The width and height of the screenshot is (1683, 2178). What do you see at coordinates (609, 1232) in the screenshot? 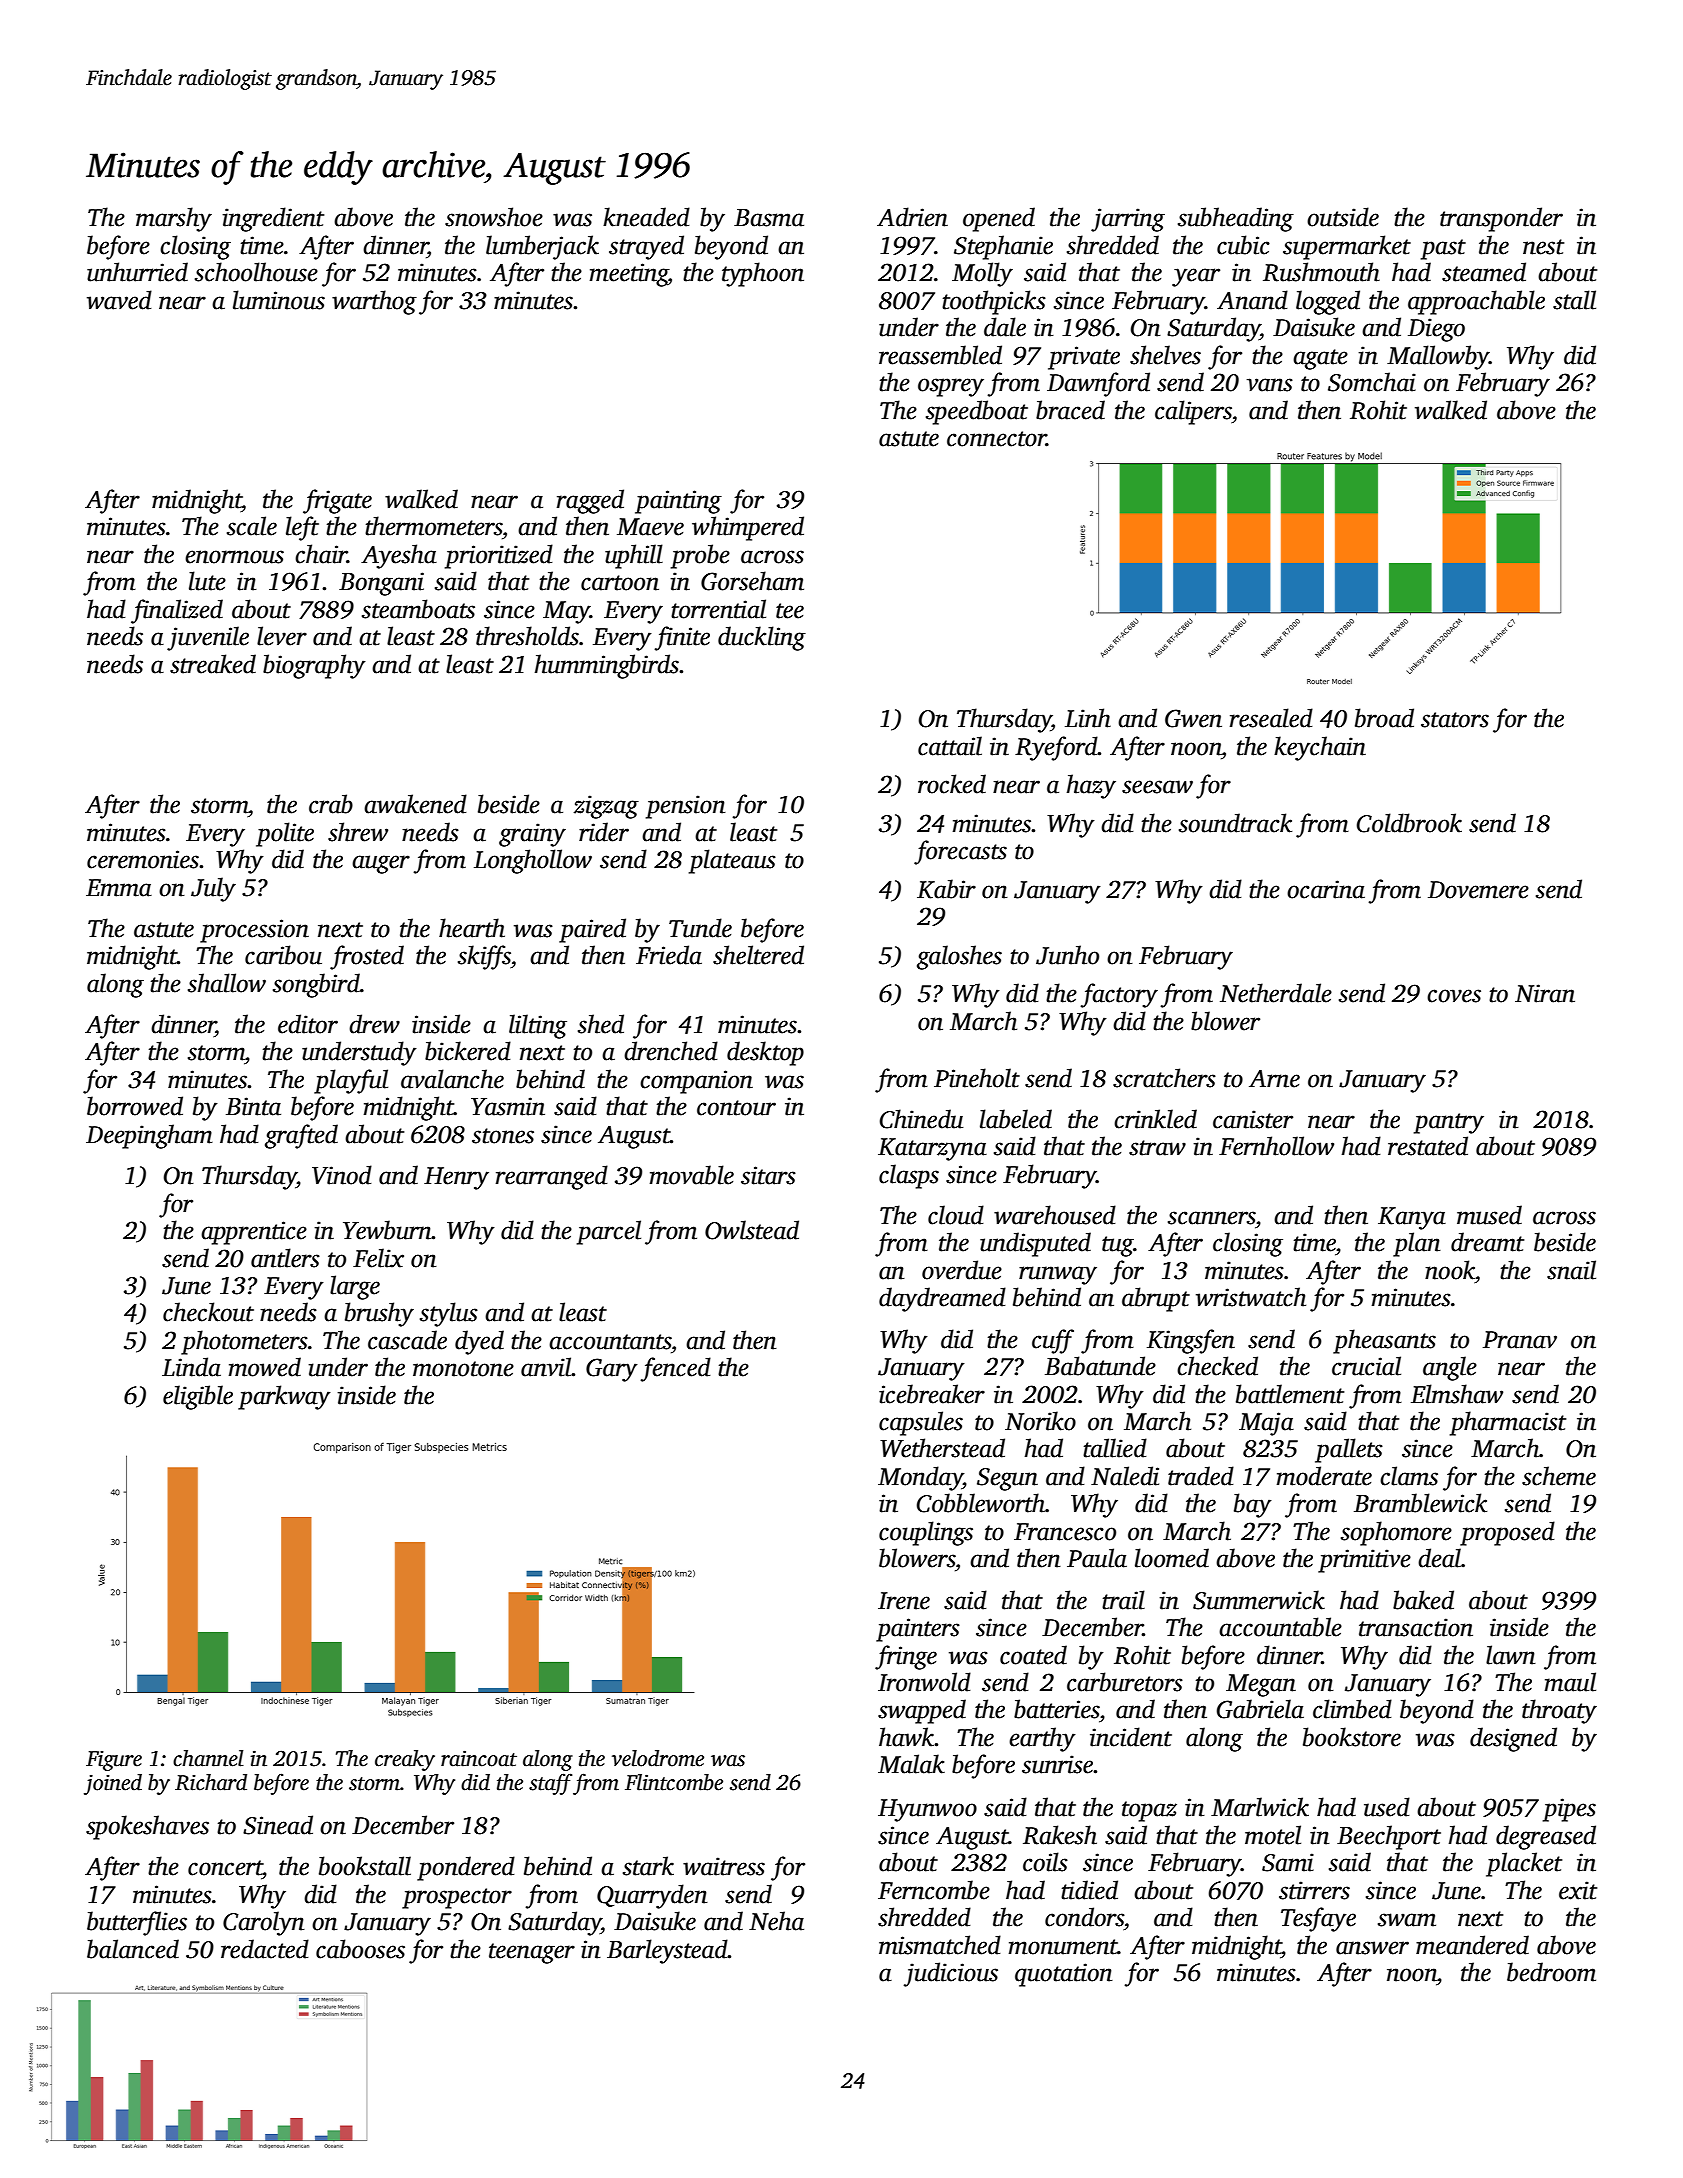
I see `parcel` at bounding box center [609, 1232].
